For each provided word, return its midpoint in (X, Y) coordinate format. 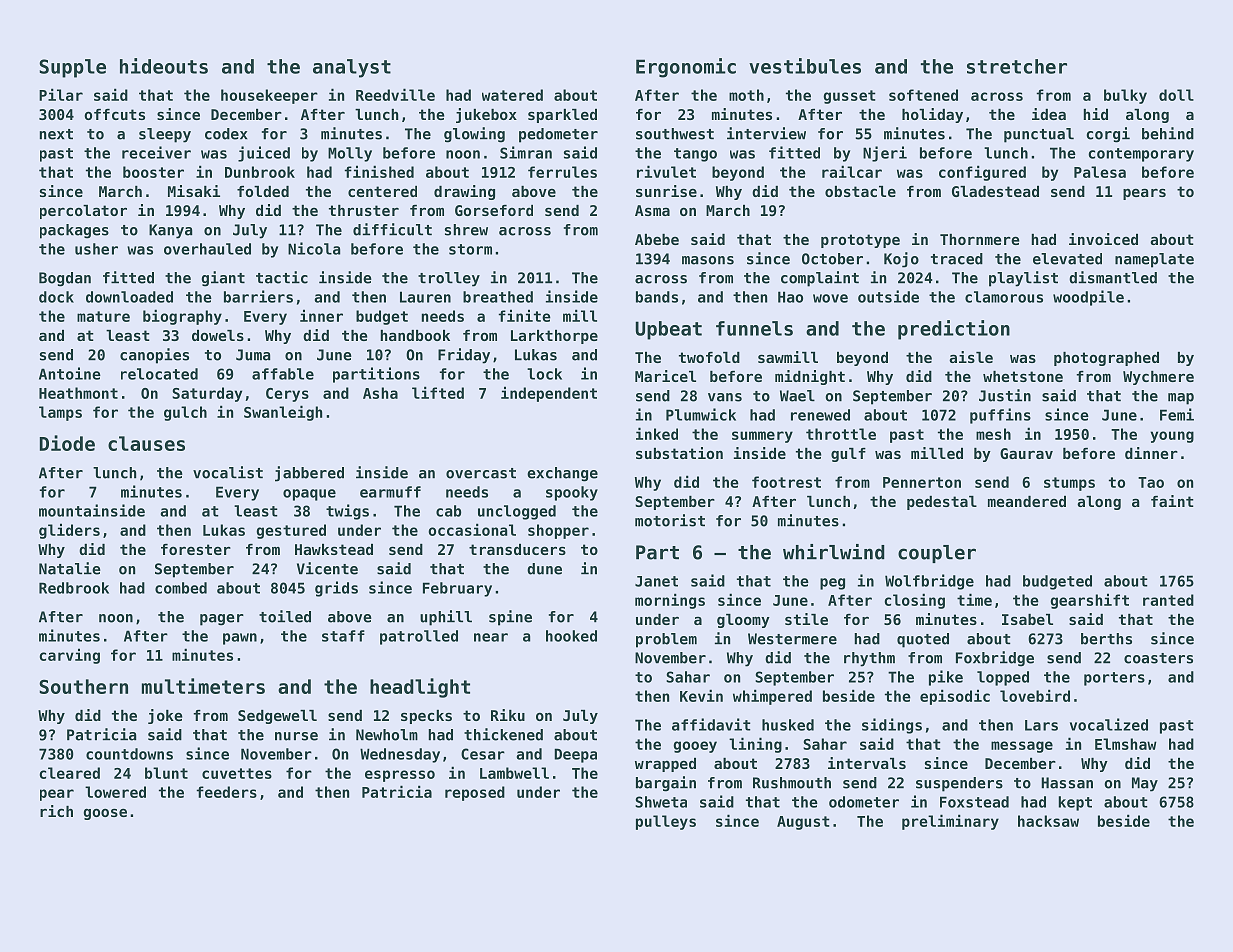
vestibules (805, 66)
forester (196, 549)
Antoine (70, 373)
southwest (675, 134)
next (56, 134)
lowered (115, 792)
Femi (1177, 414)
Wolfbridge (929, 582)
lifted (438, 392)
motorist (670, 520)
